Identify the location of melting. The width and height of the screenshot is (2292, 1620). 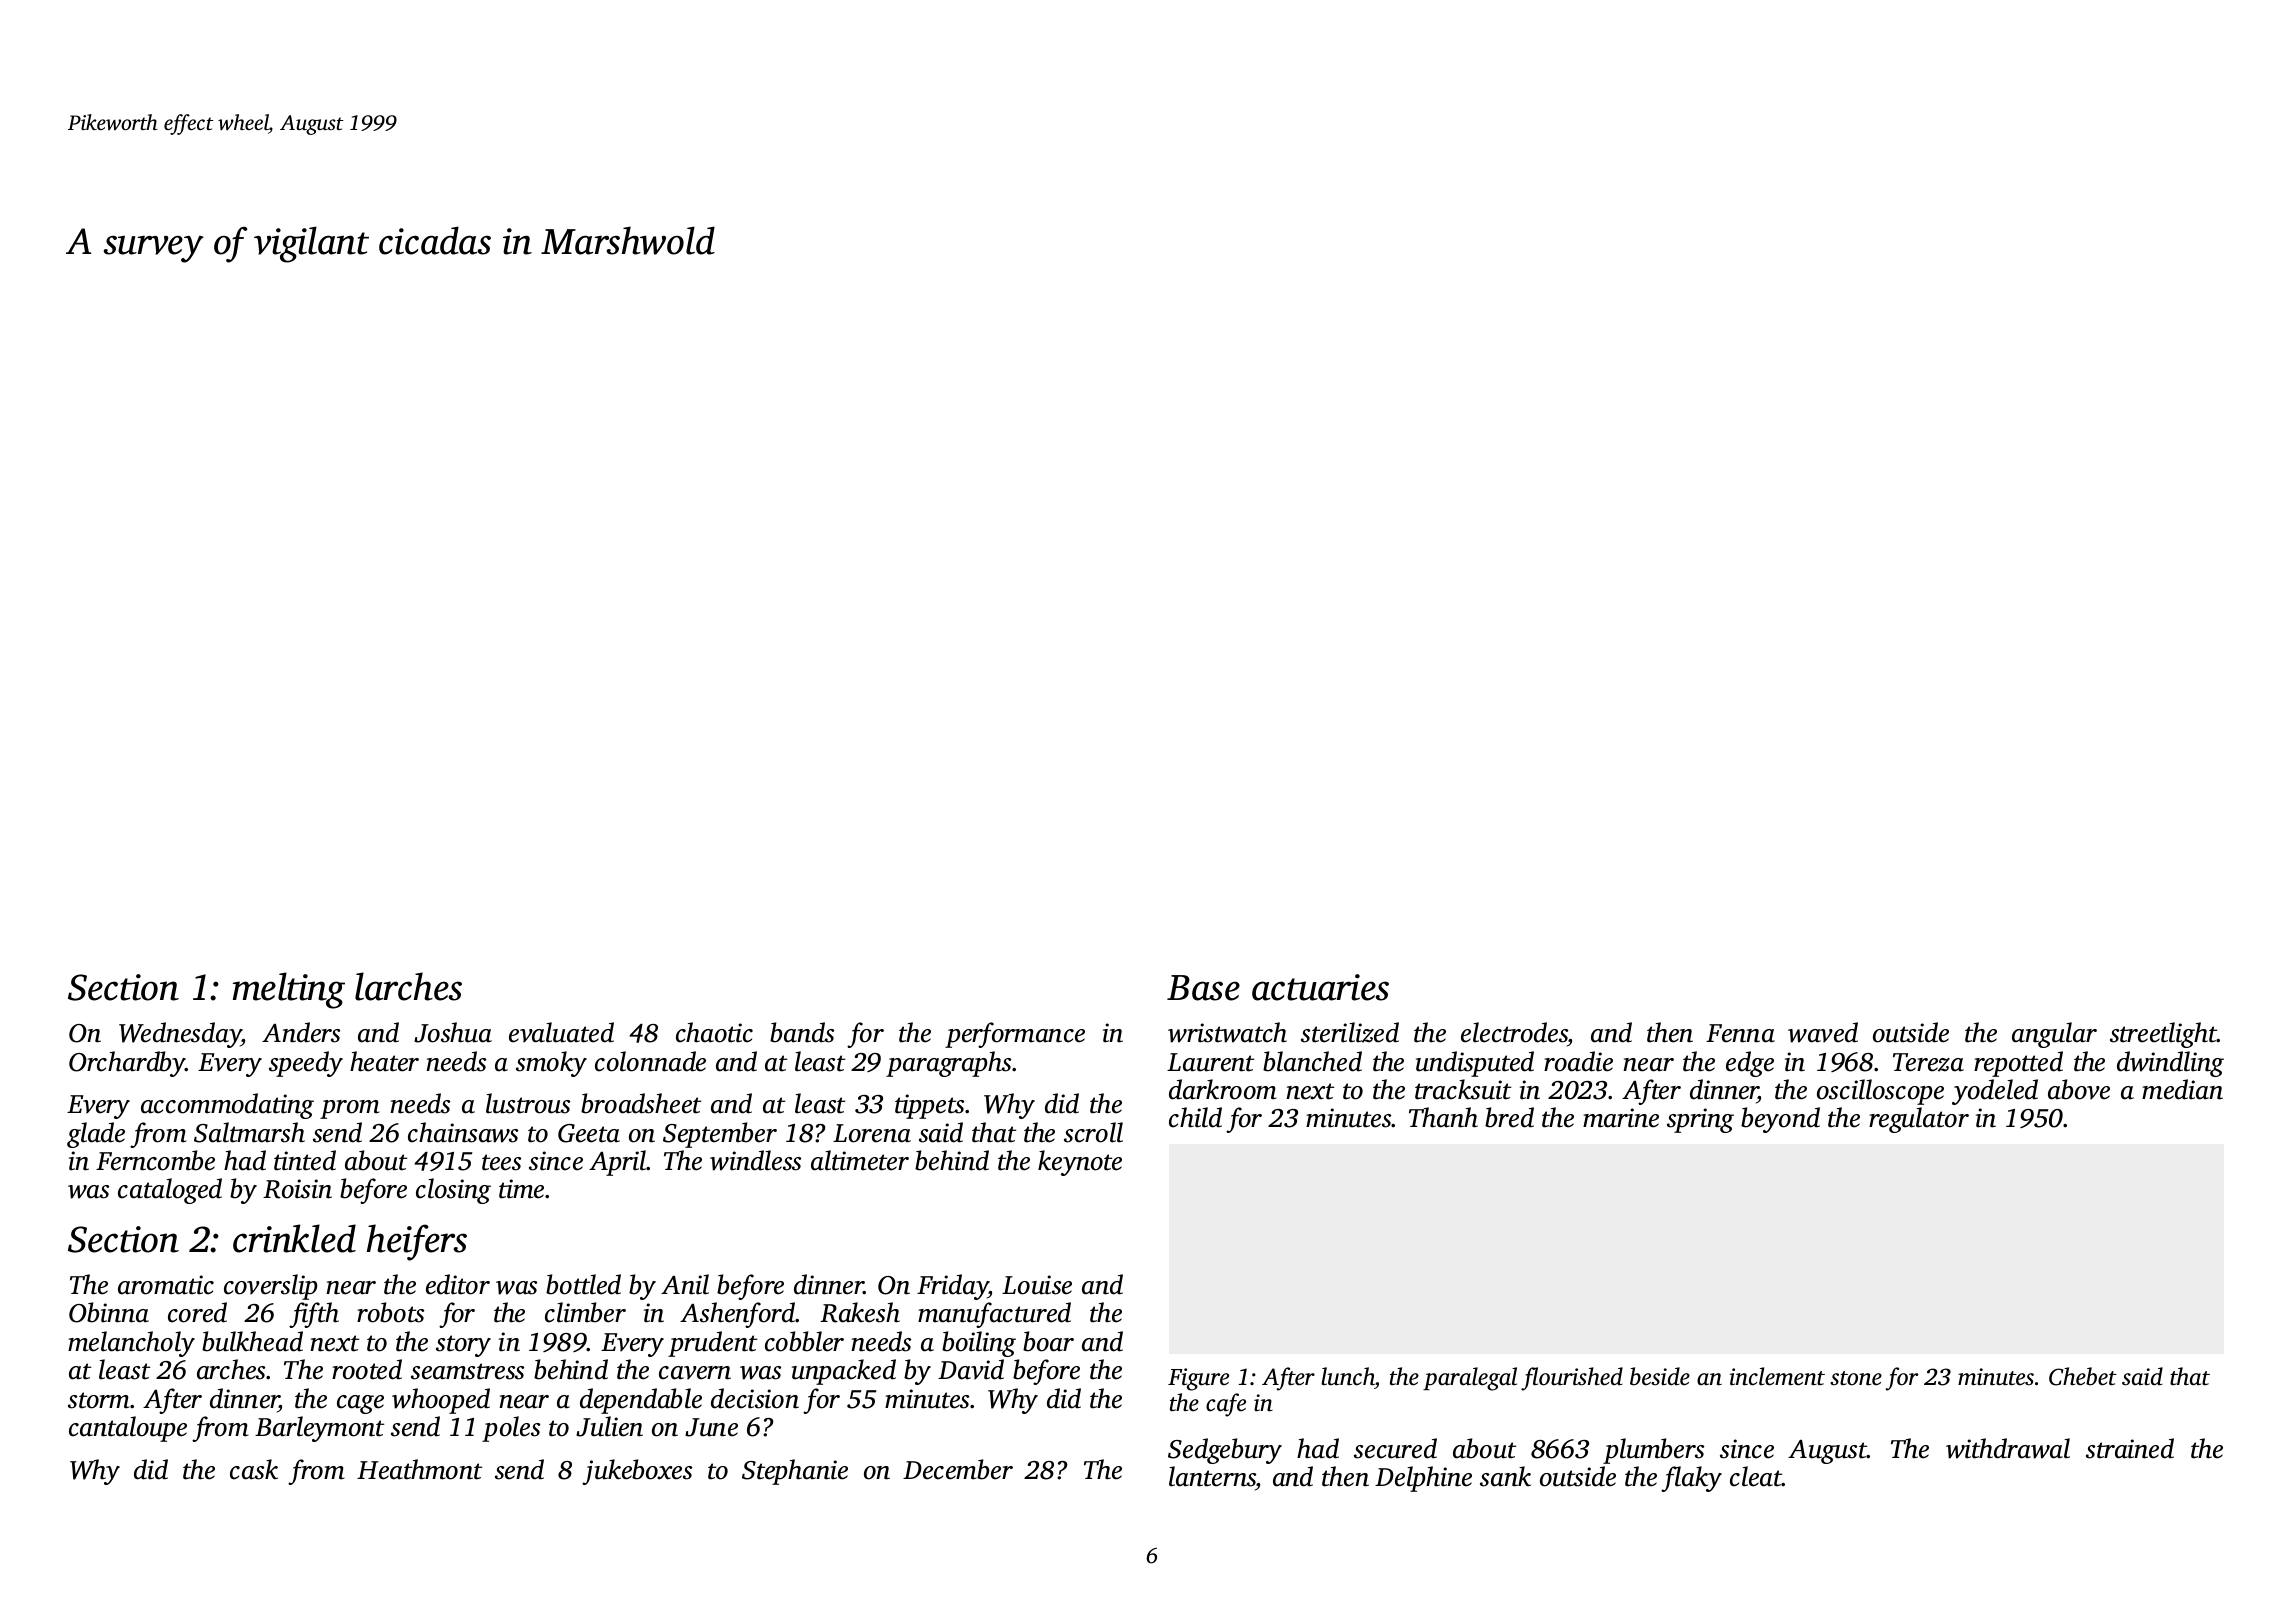
(289, 990).
